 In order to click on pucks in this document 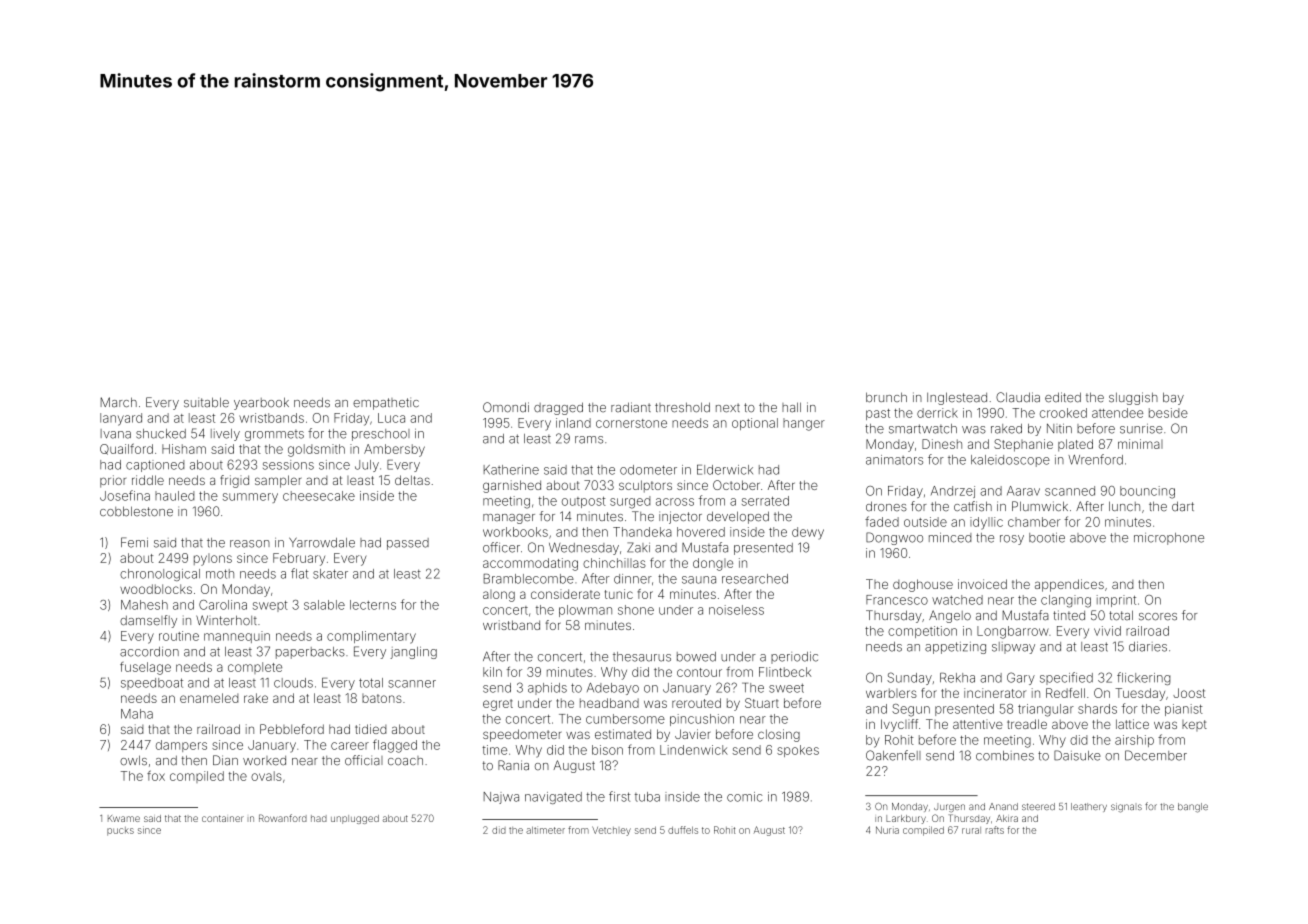, I will do `click(120, 831)`.
